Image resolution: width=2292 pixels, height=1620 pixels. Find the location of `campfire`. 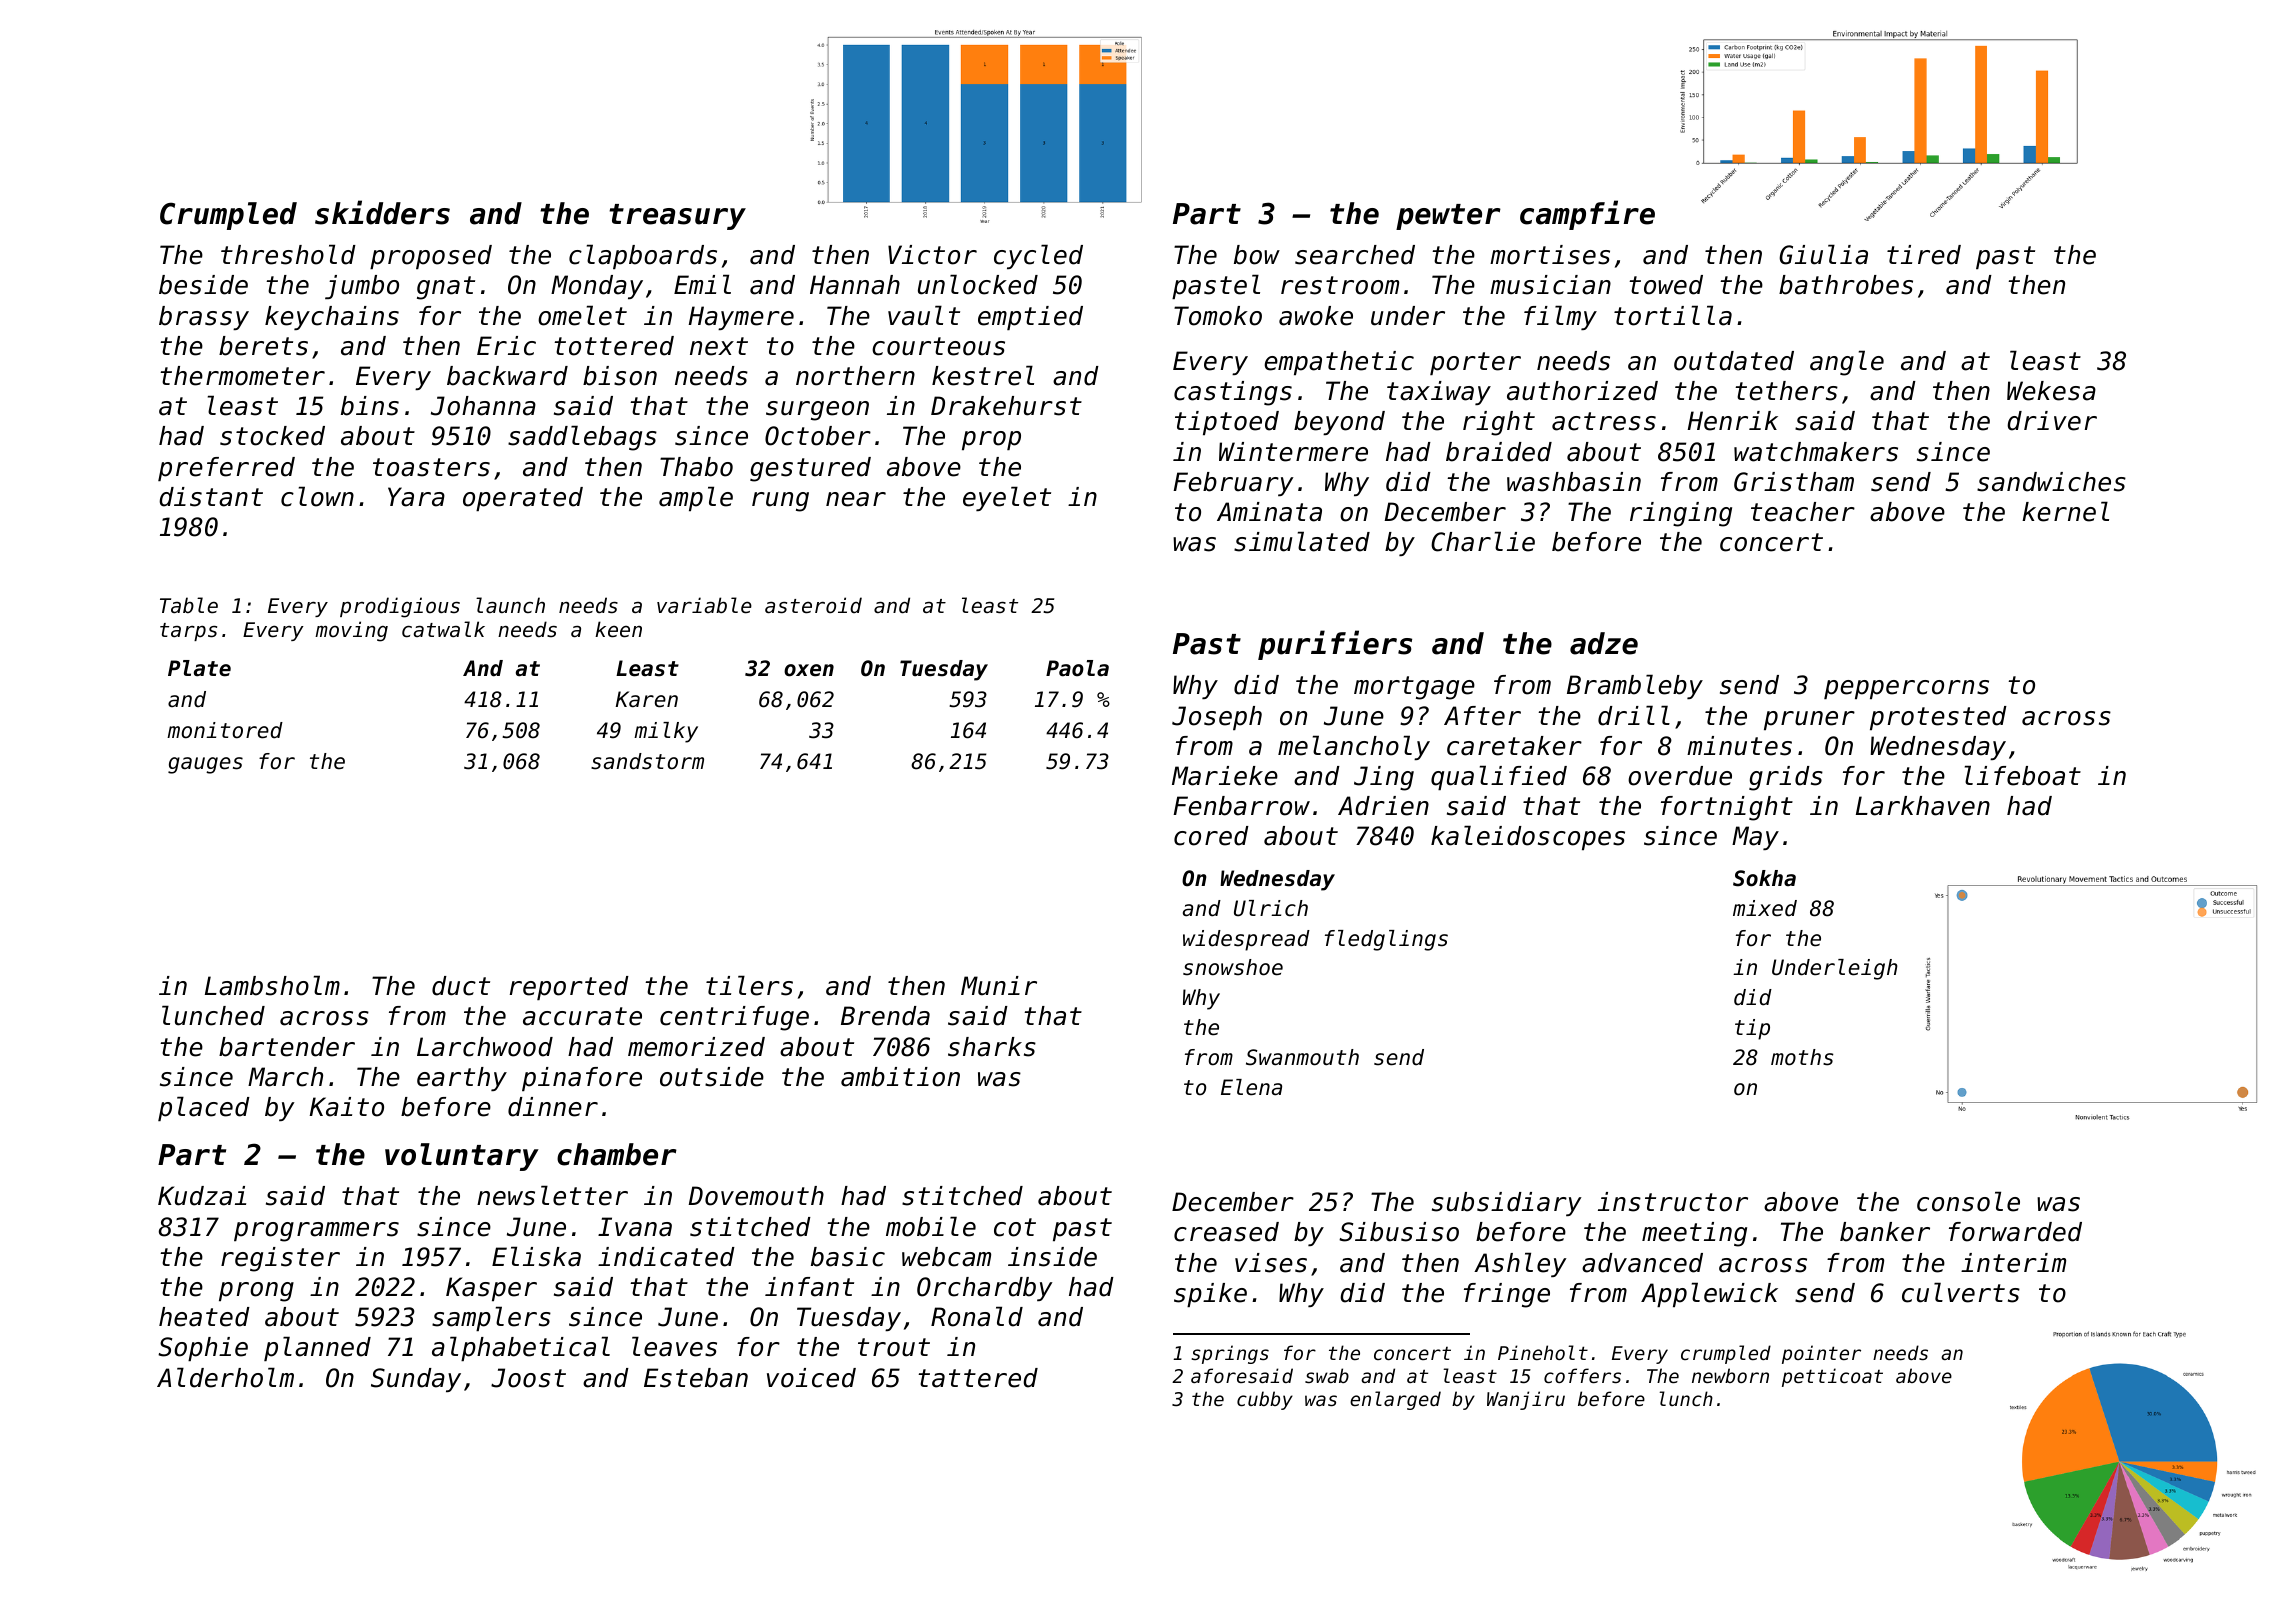

campfire is located at coordinates (1587, 215).
